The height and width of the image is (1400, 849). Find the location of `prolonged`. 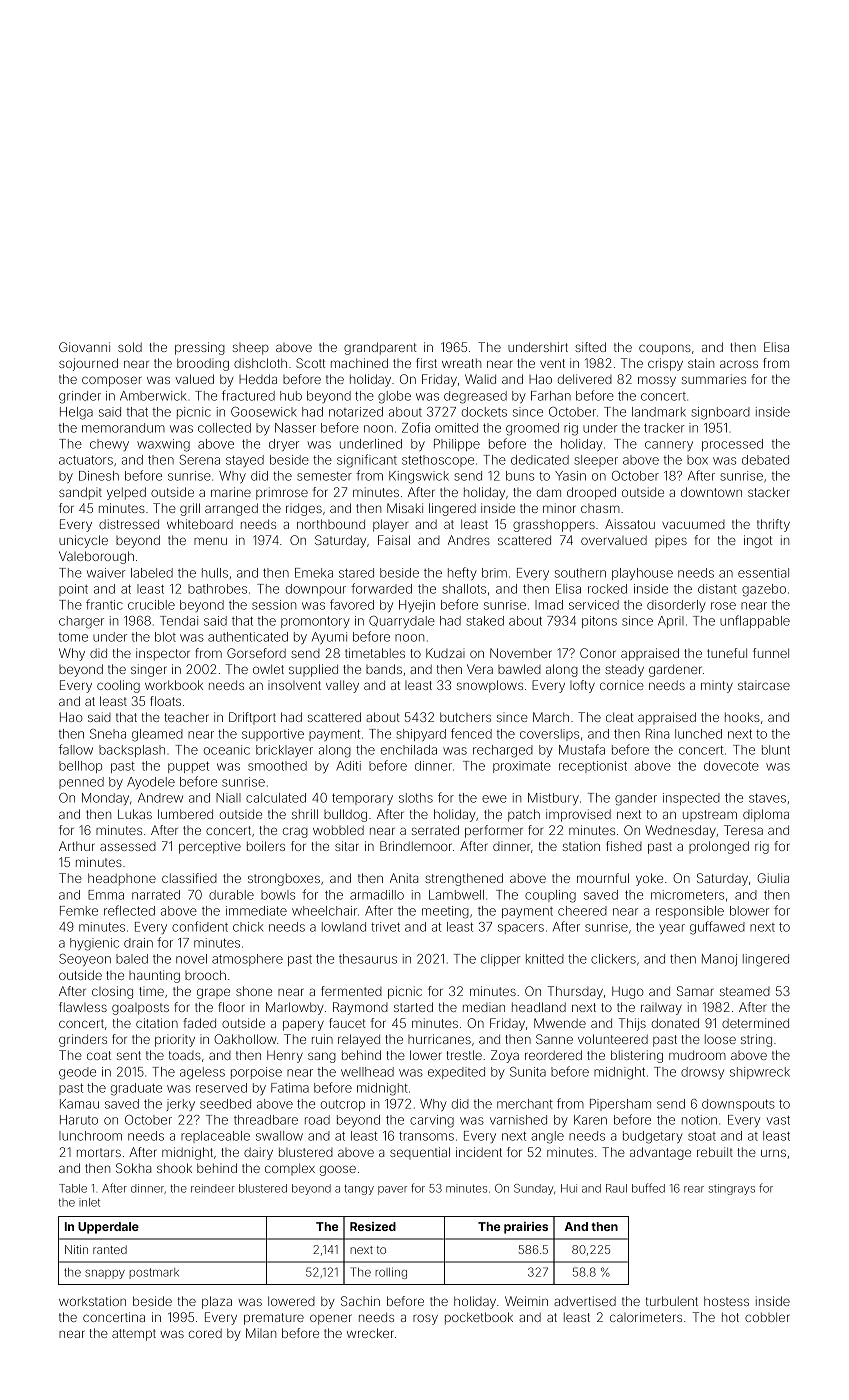

prolonged is located at coordinates (719, 847).
